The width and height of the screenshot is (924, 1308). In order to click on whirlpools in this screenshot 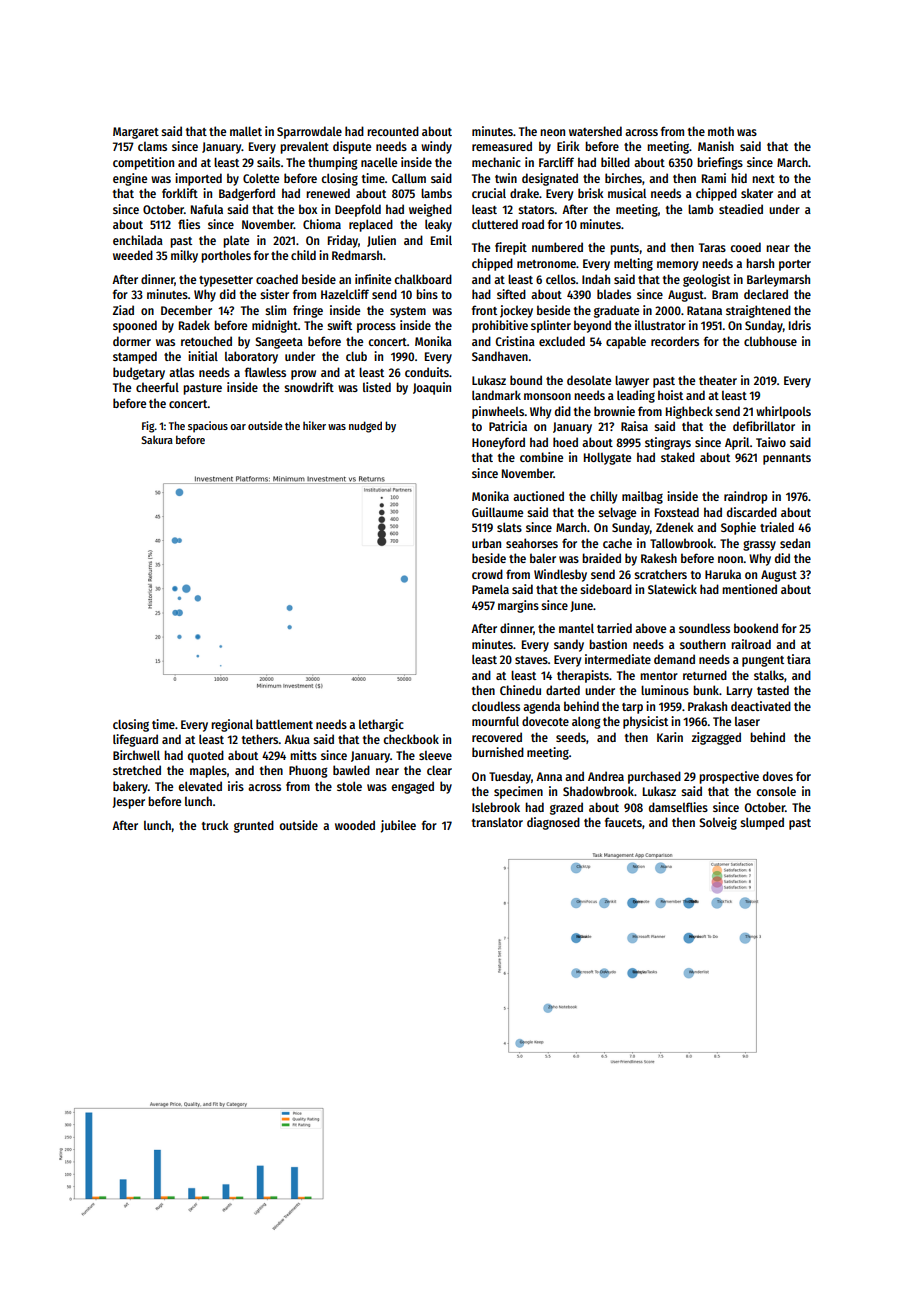, I will do `click(783, 412)`.
